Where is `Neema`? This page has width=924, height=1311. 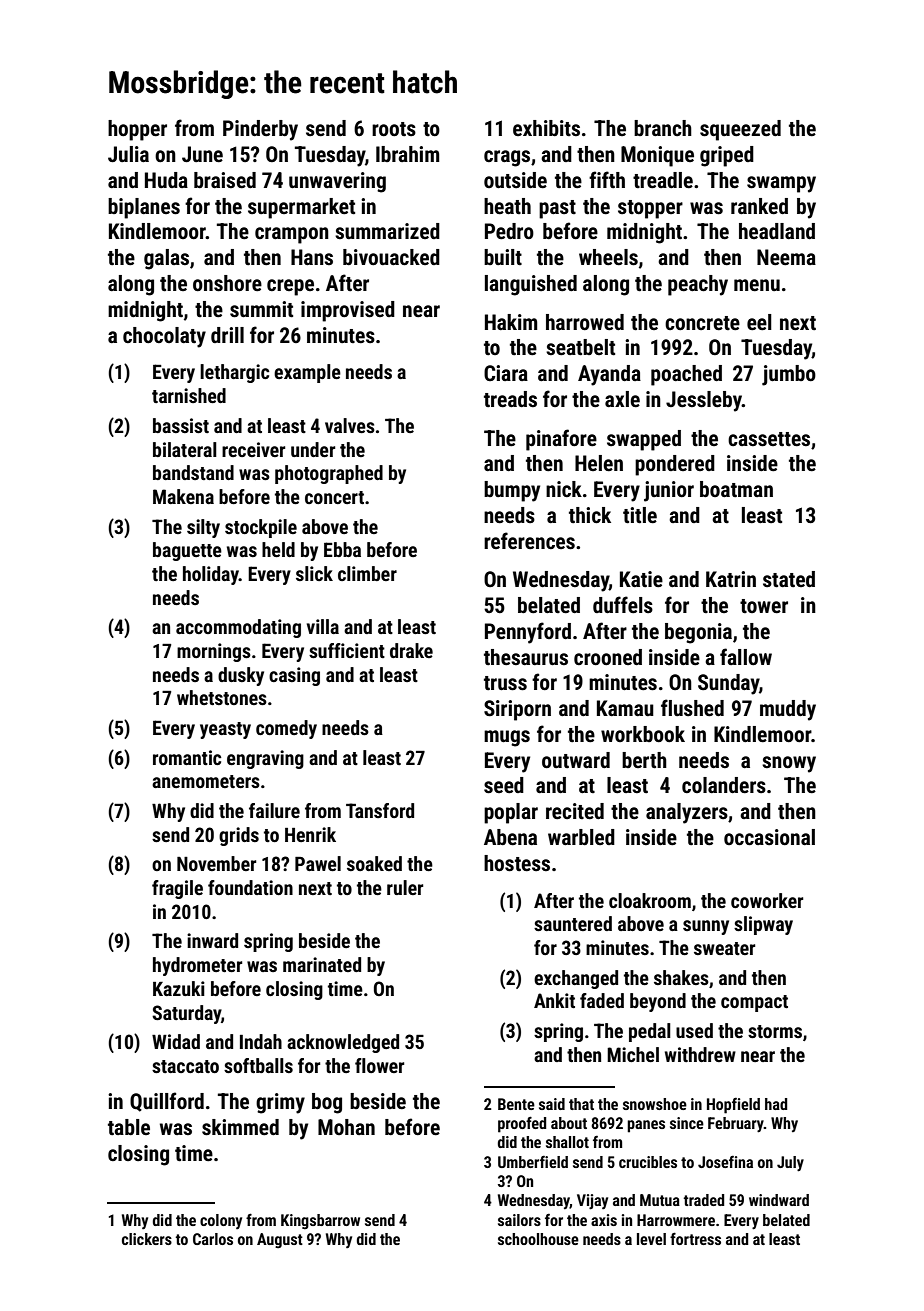
Neema is located at coordinates (786, 257).
